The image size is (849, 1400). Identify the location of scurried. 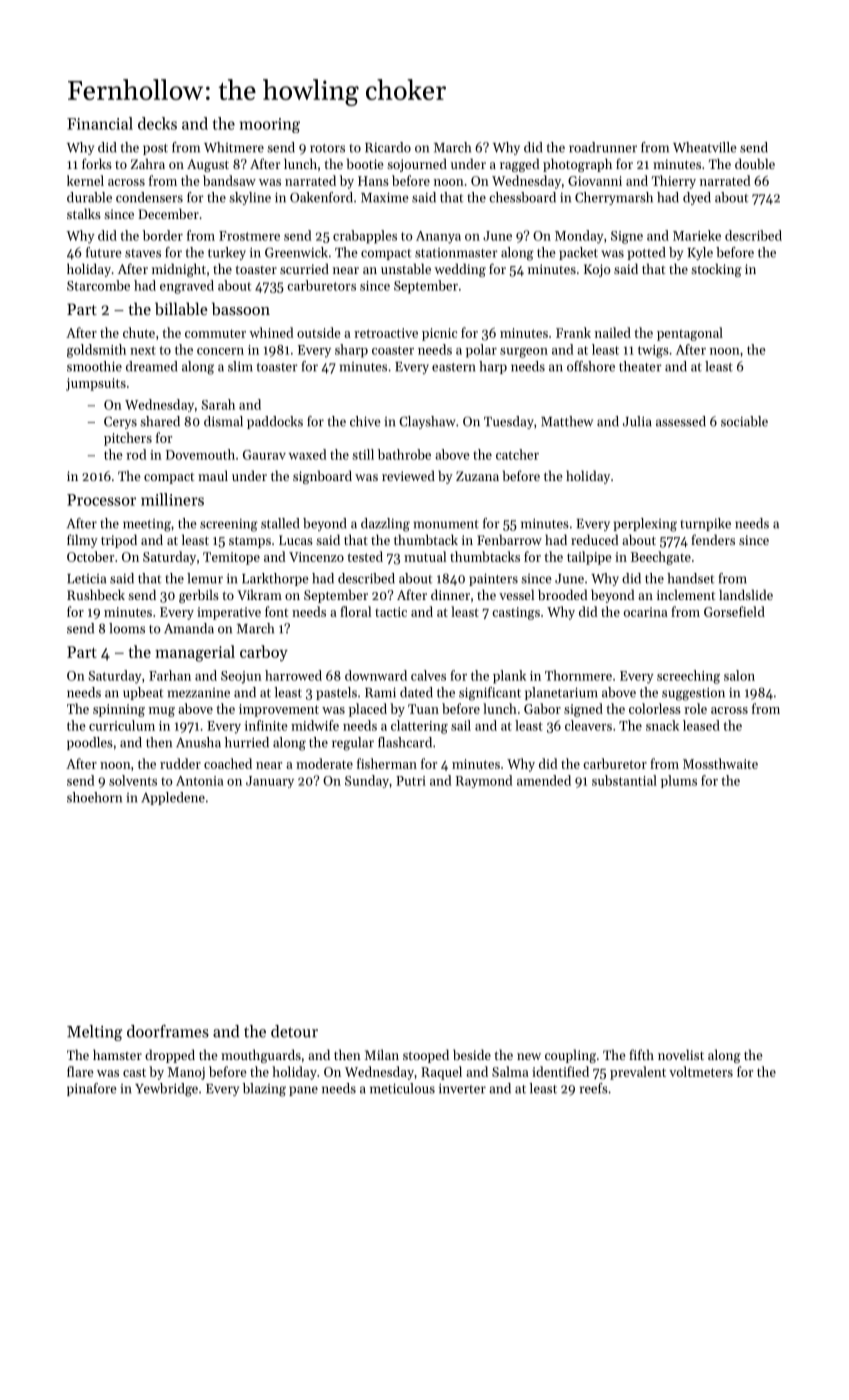
(304, 268).
